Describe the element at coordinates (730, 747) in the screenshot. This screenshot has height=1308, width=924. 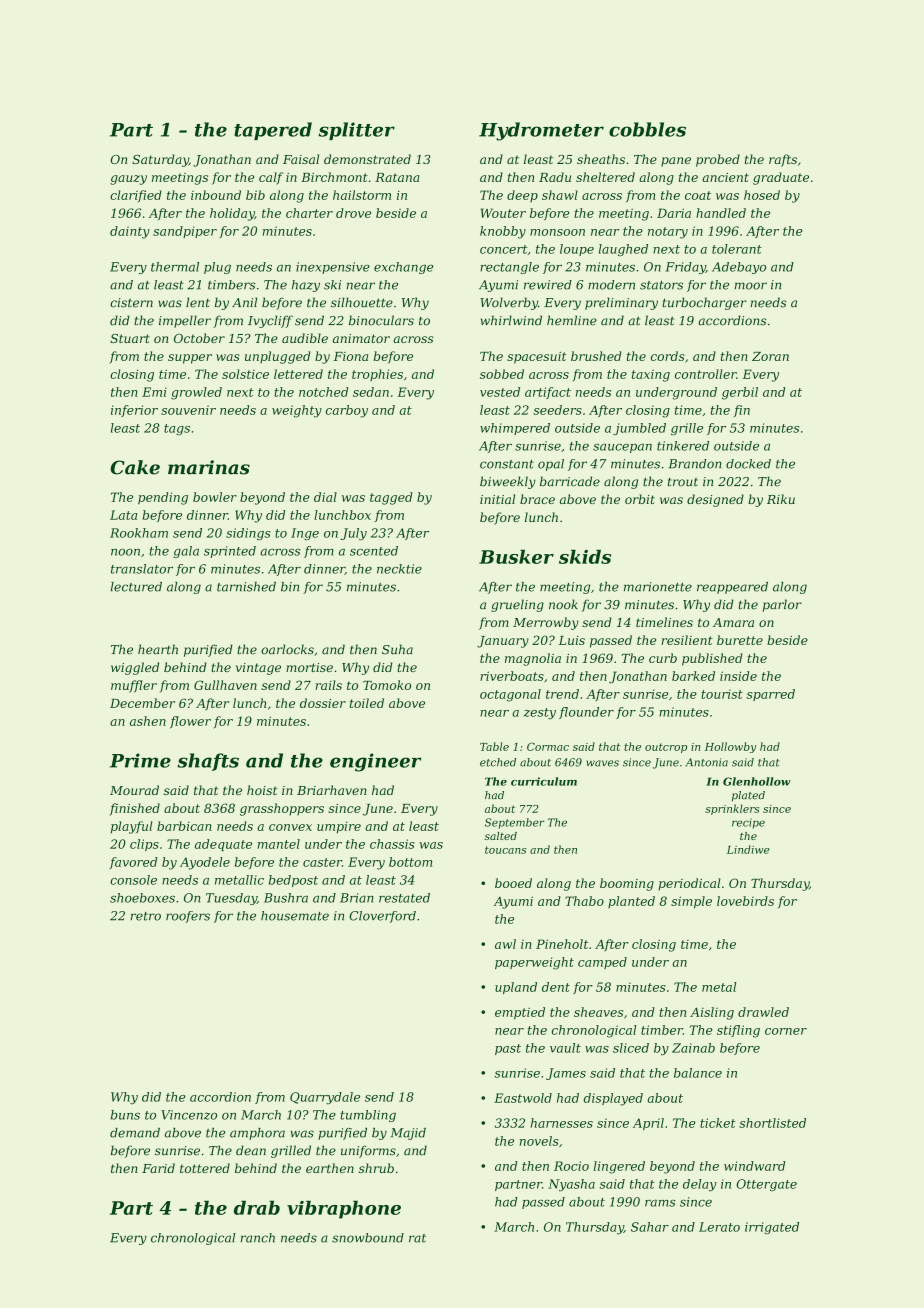
I see `Hollowby` at that location.
